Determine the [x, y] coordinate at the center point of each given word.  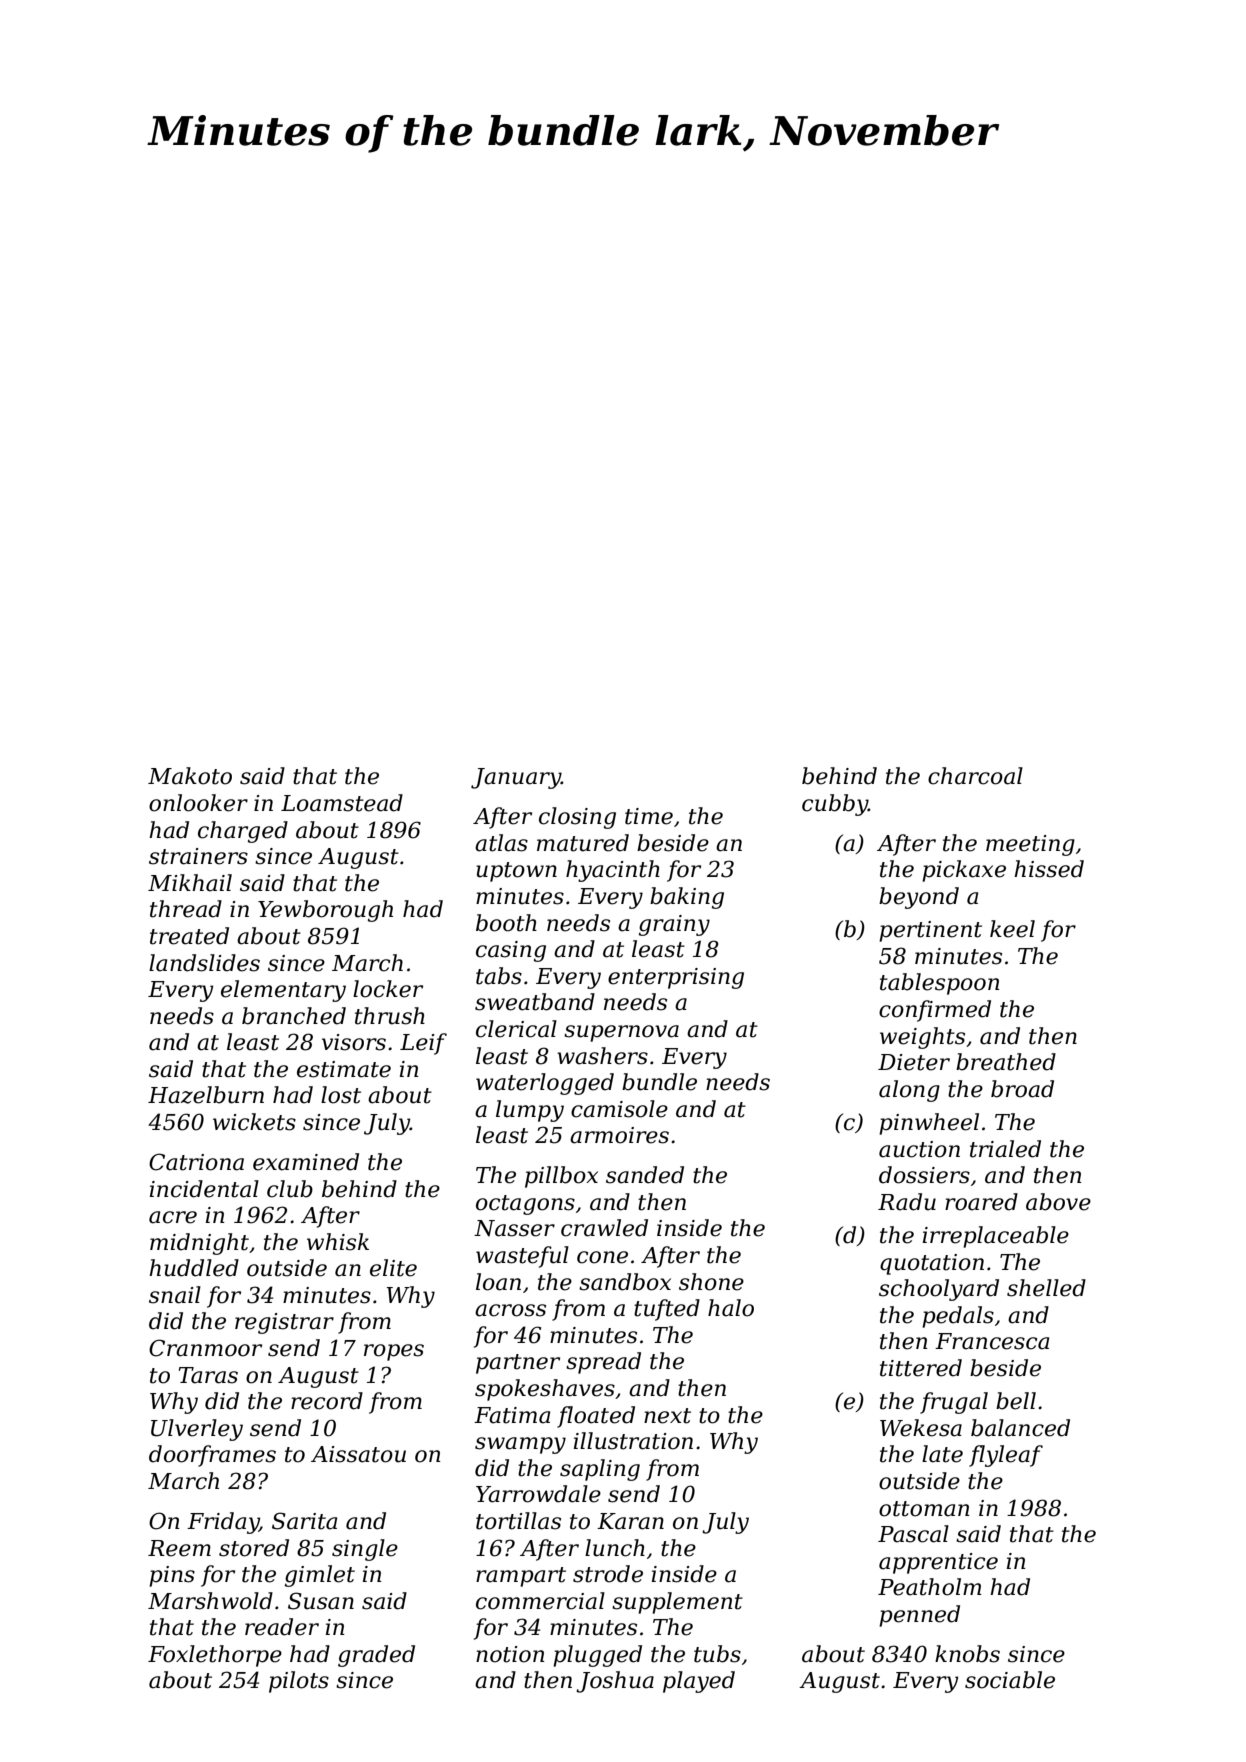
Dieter [914, 1062]
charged [243, 832]
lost [341, 1095]
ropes [394, 1352]
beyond [919, 898]
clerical [516, 1029]
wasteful [522, 1257]
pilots [299, 1682]
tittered [921, 1368]
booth [506, 923]
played [699, 1682]
